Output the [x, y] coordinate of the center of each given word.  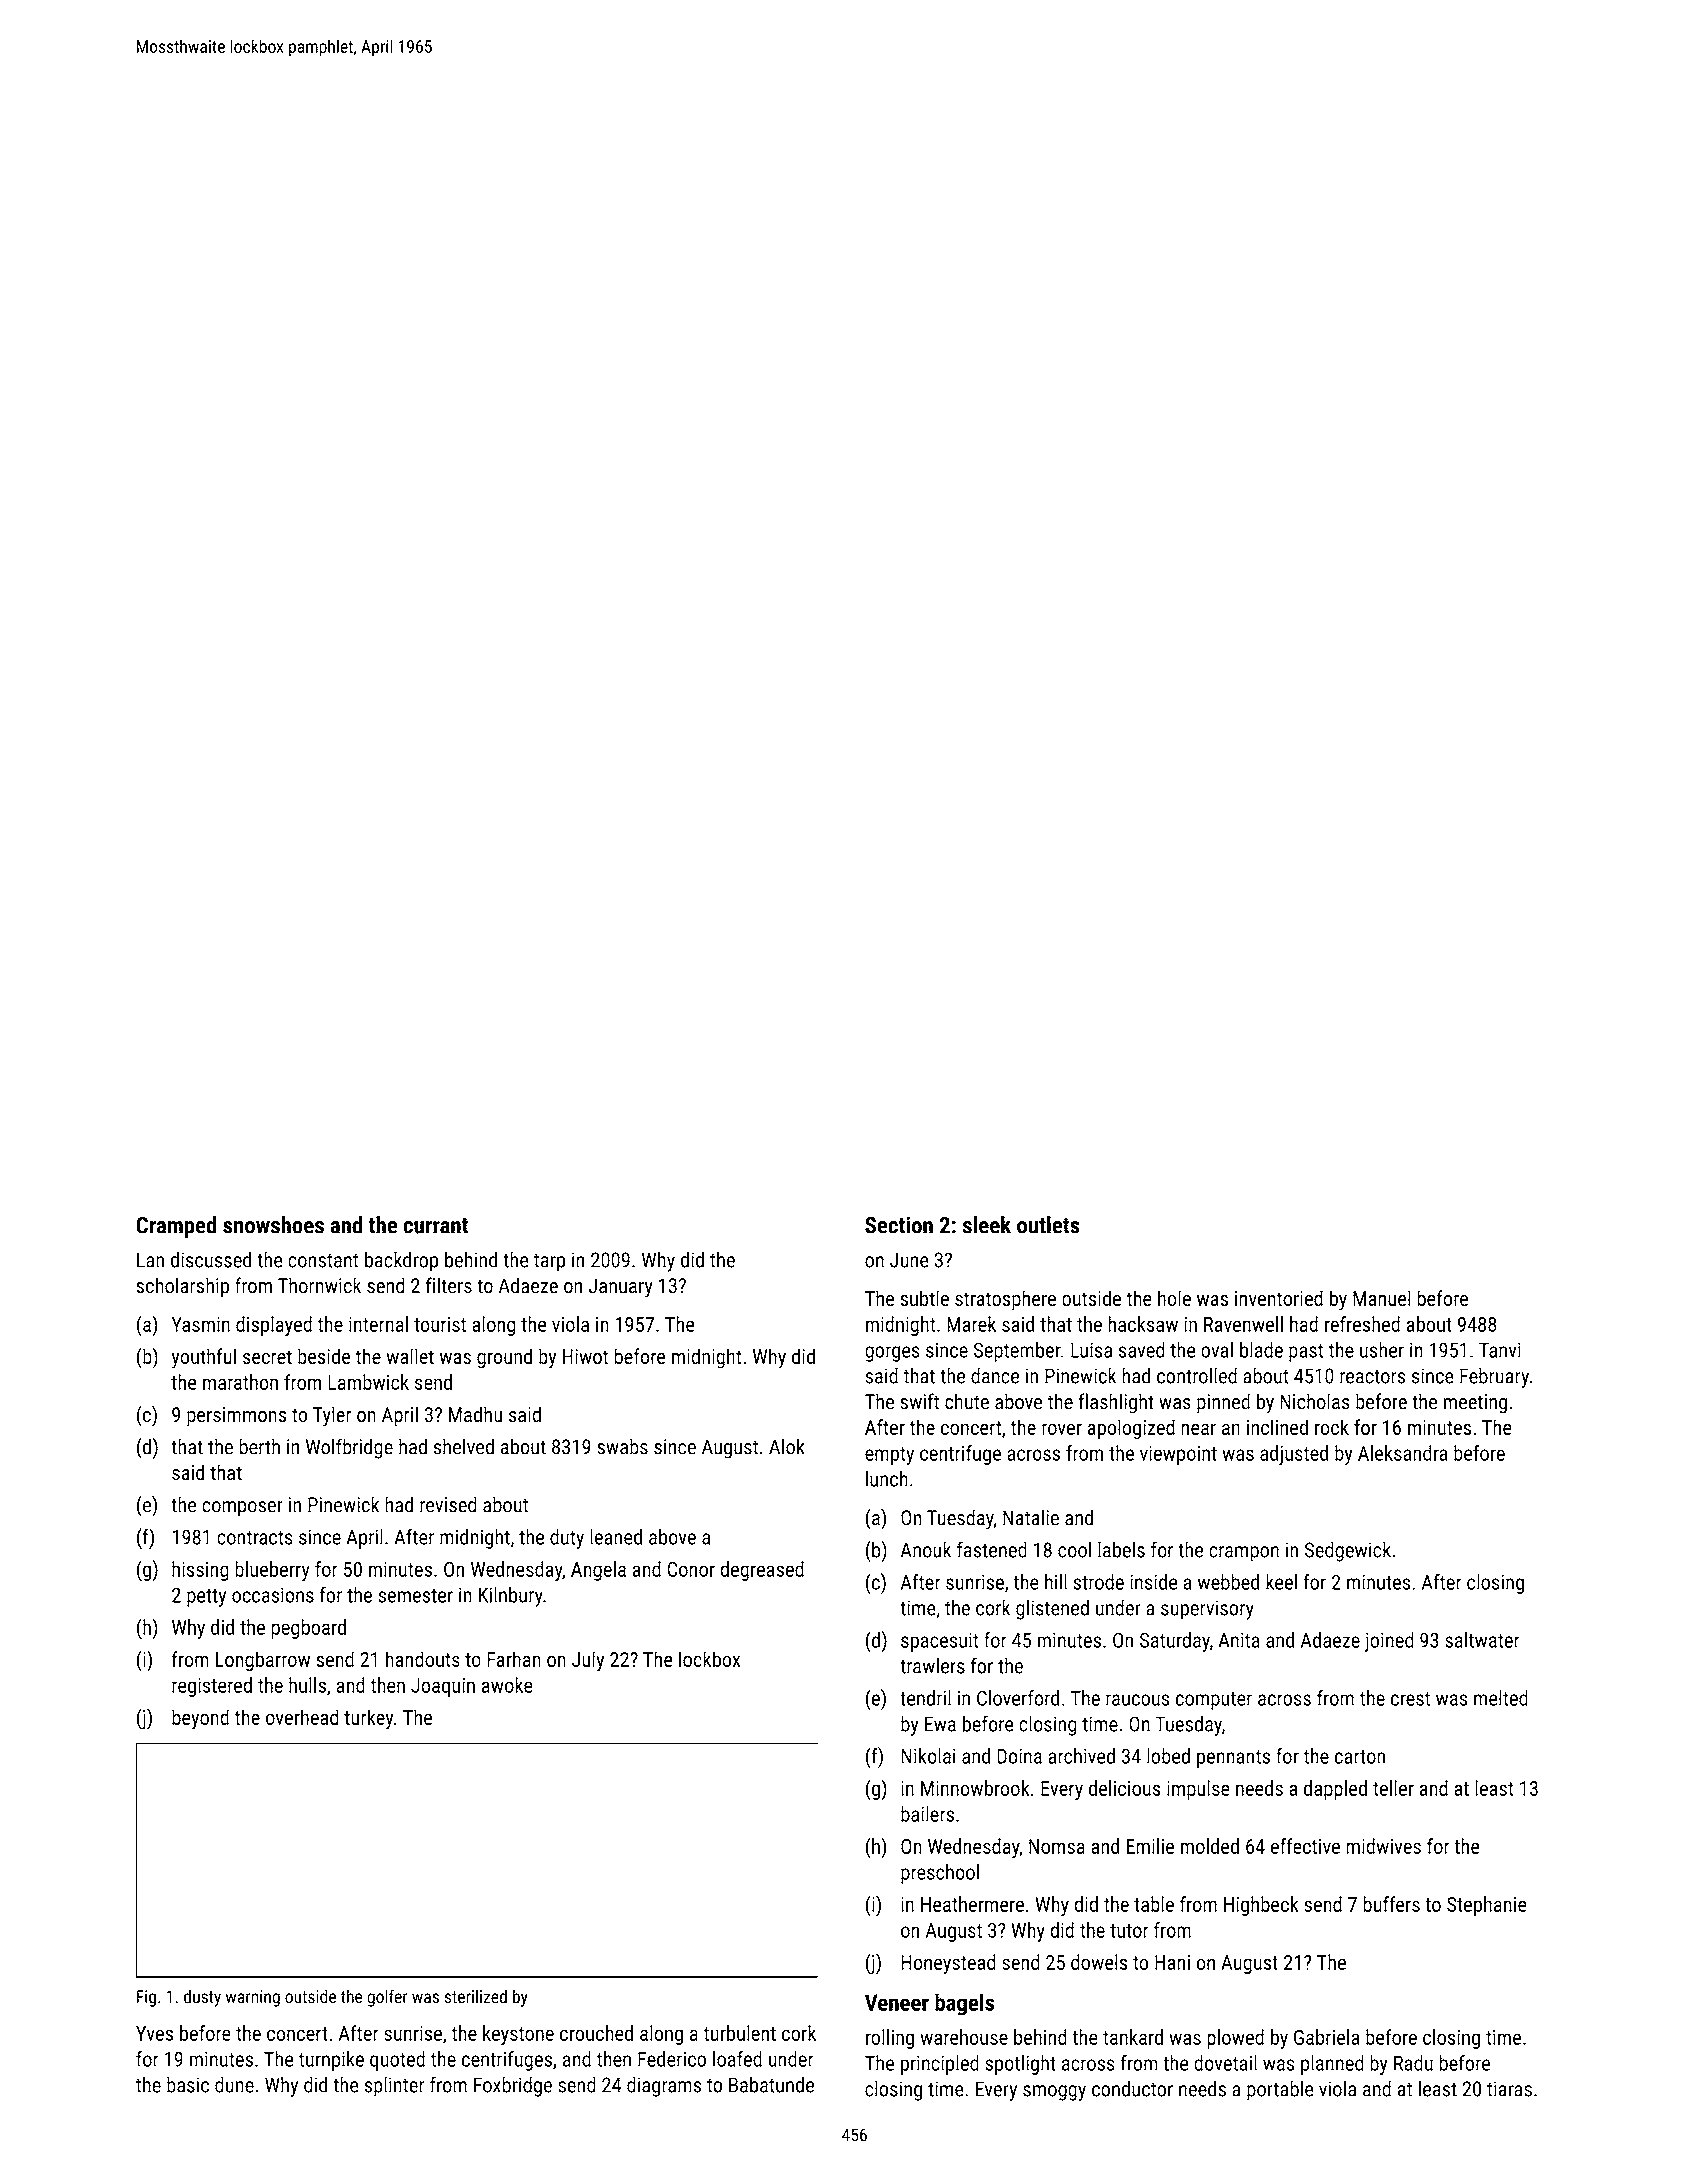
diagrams [664, 2086]
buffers [1391, 1904]
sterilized [476, 1996]
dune [234, 2084]
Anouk [926, 1549]
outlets [1048, 1225]
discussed [211, 1259]
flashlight [1116, 1403]
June [909, 1260]
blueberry [272, 1571]
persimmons [236, 1417]
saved [1142, 1350]
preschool [940, 1874]
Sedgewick [1348, 1551]
